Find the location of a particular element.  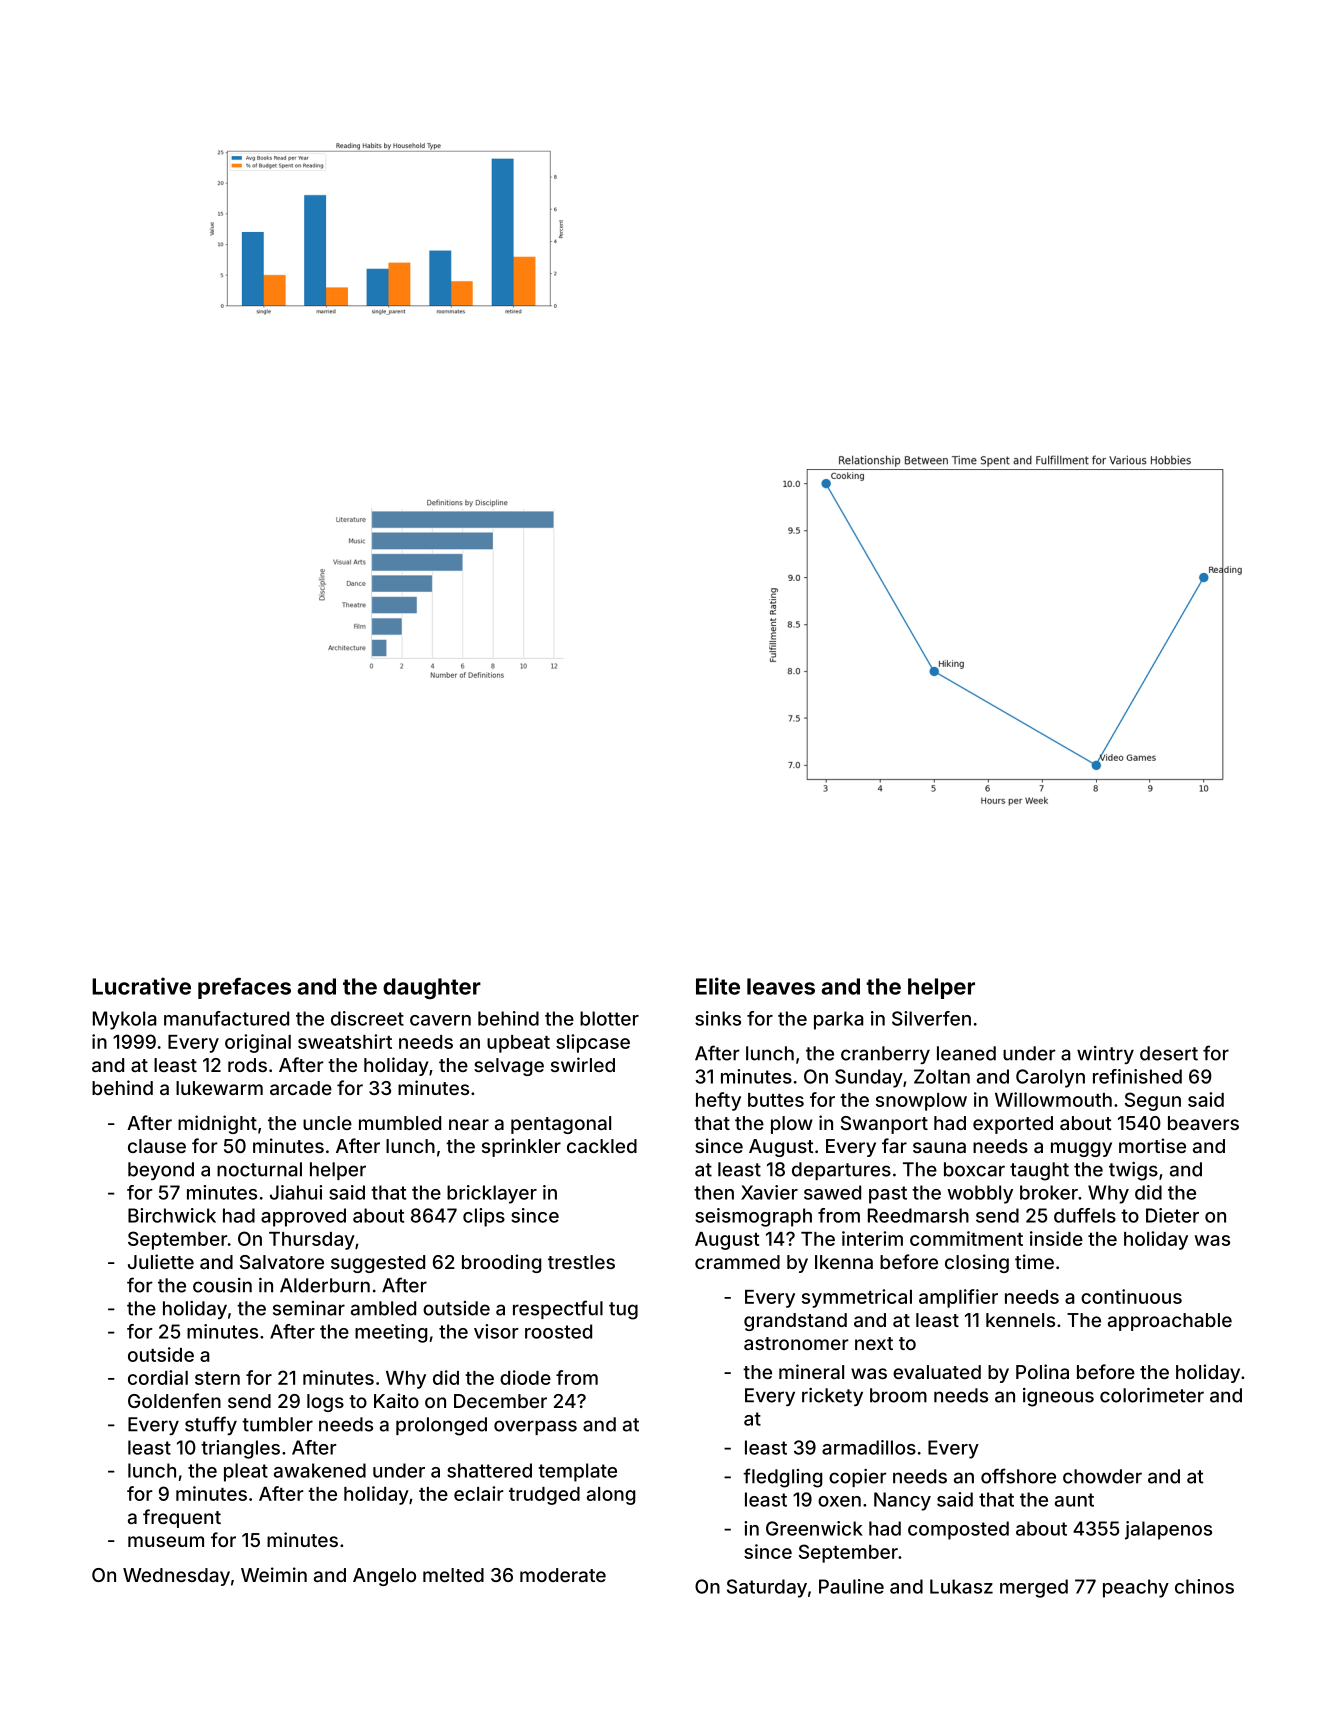

chinos is located at coordinates (1204, 1586).
